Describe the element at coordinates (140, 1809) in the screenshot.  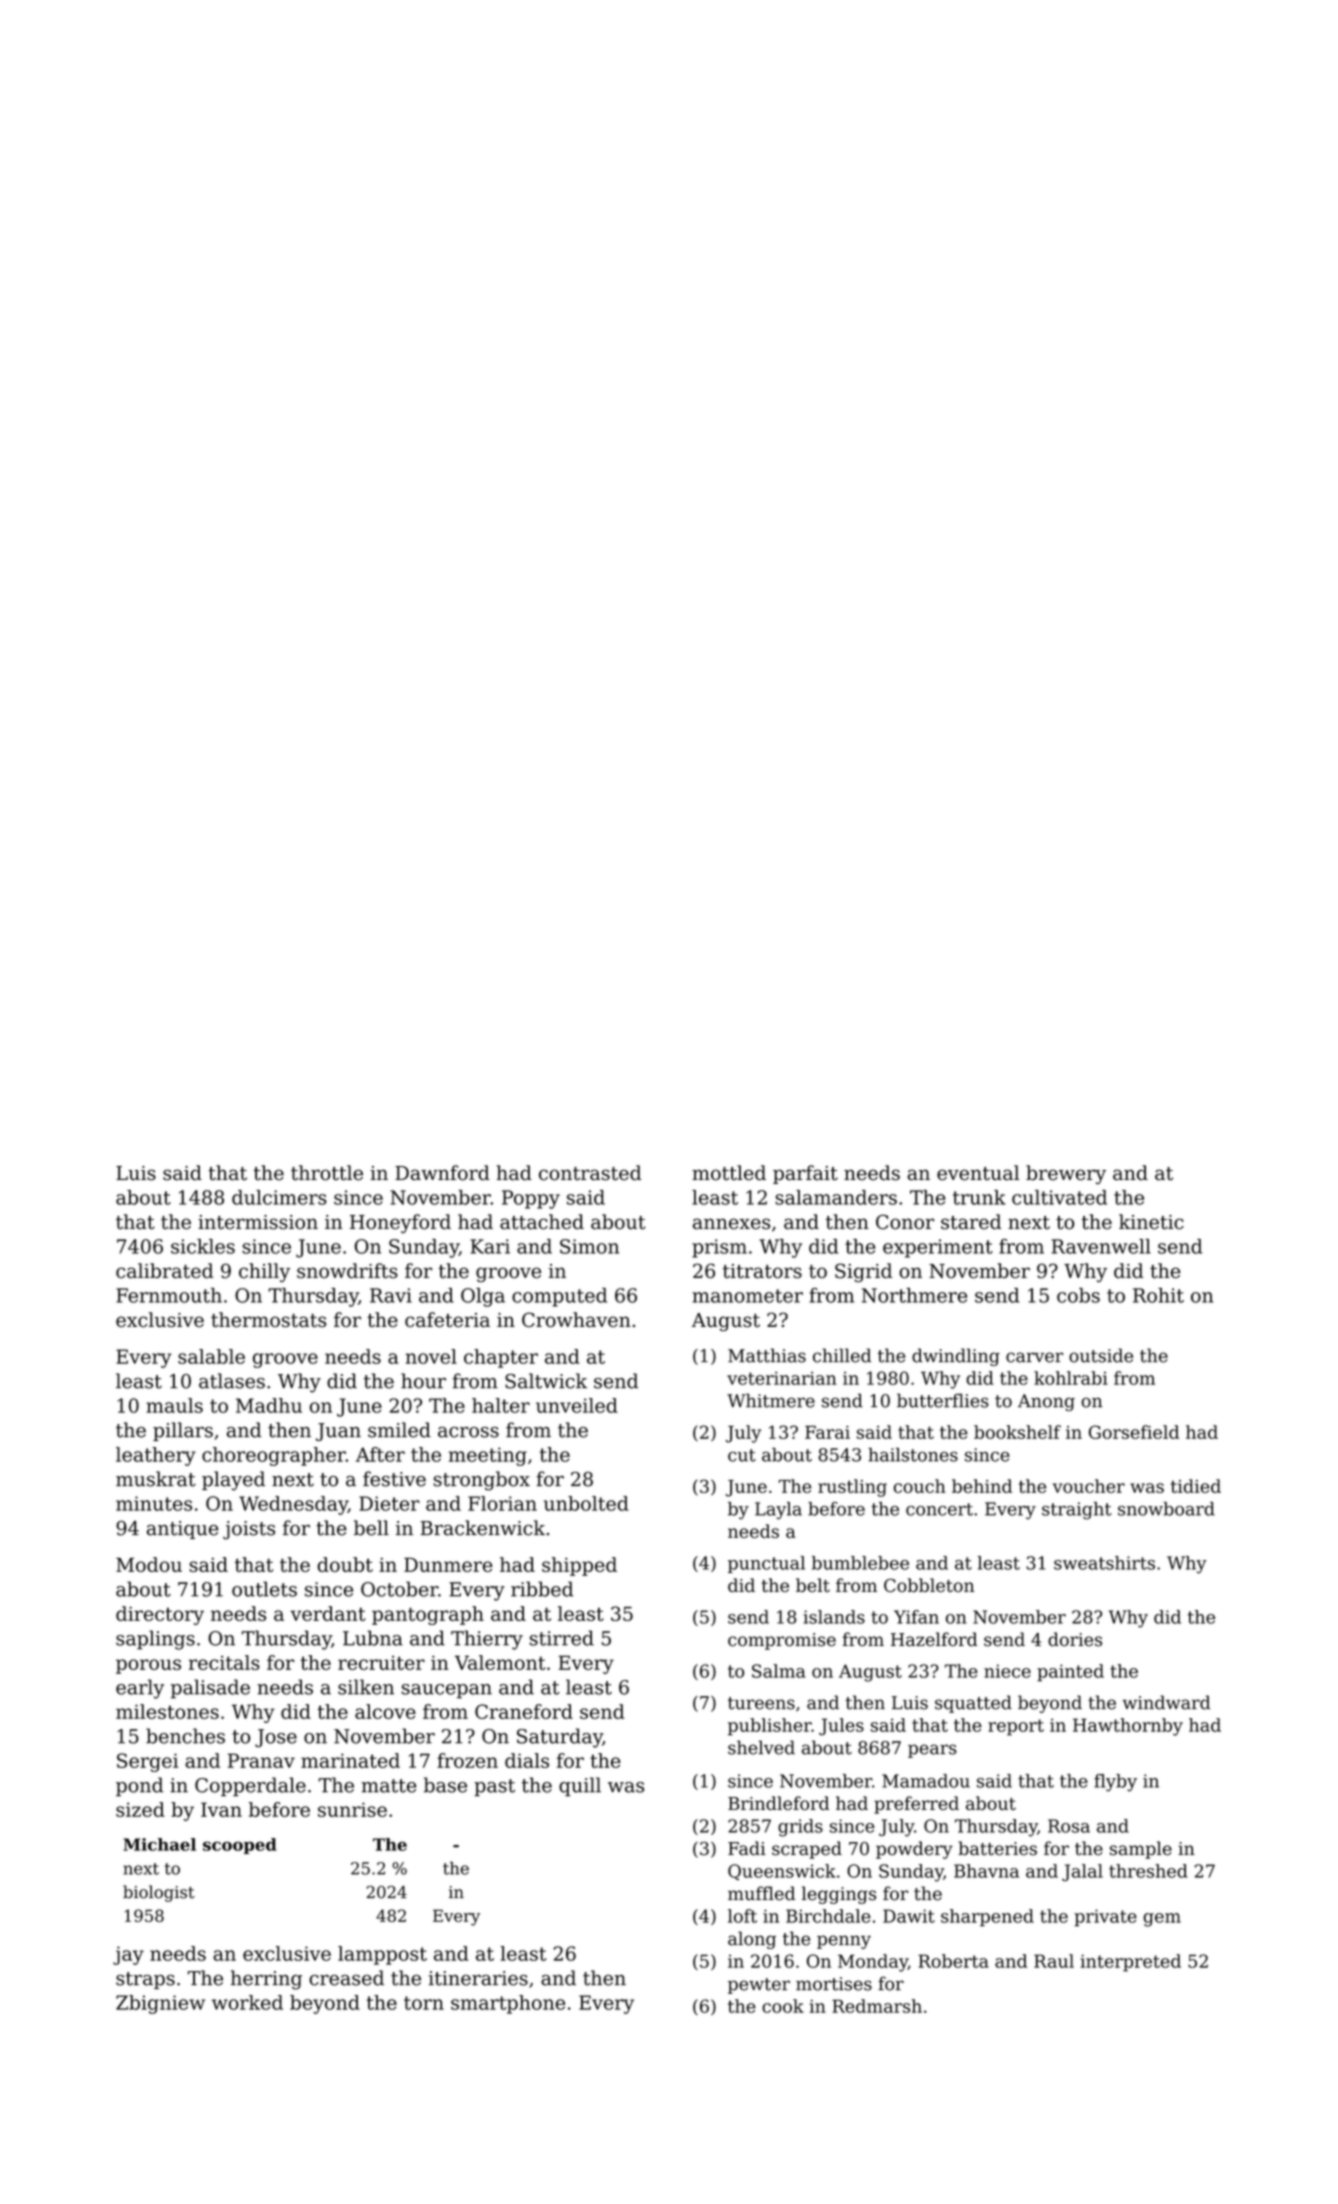
I see `sized` at that location.
